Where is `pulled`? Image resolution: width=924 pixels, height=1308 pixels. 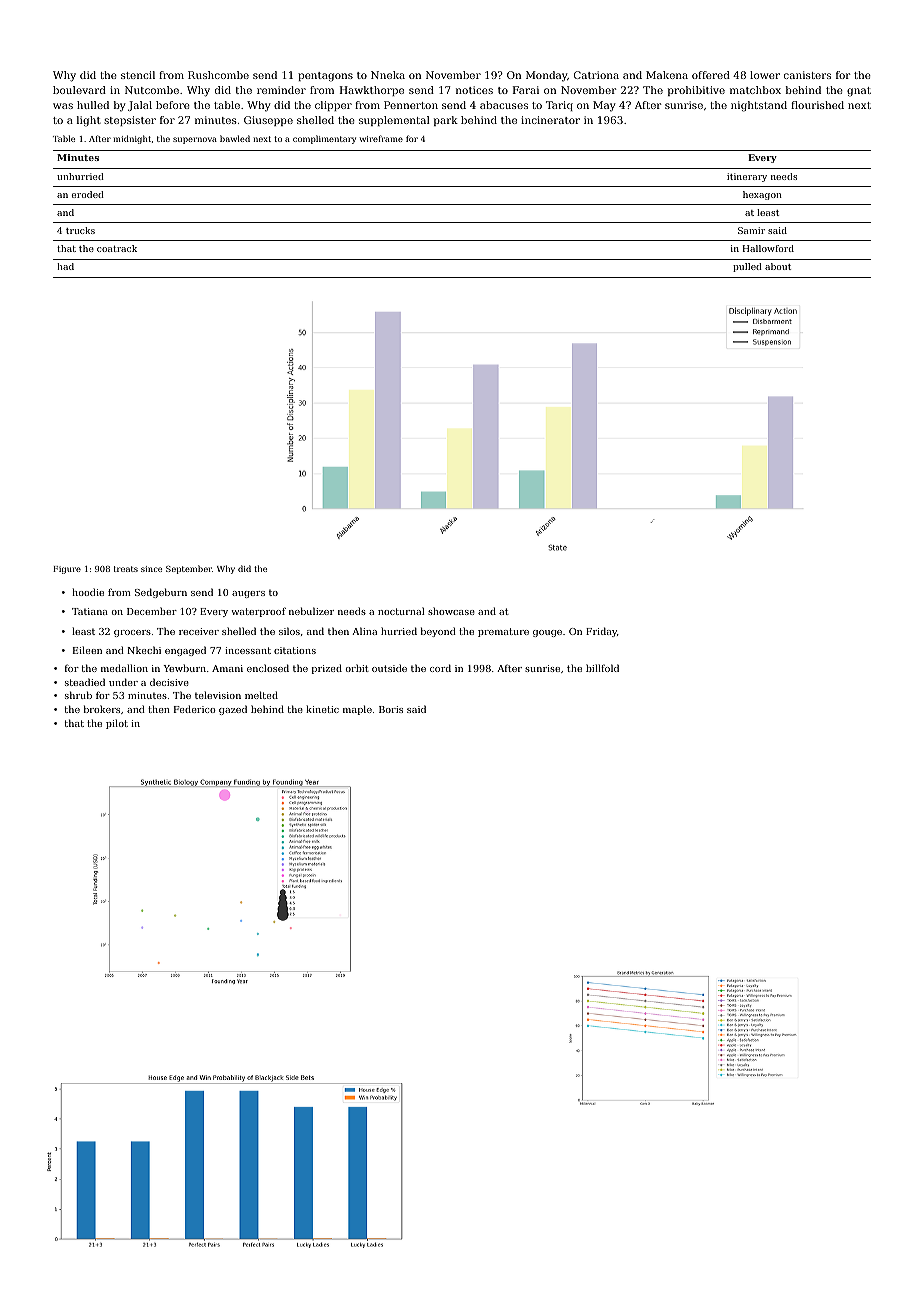 pulled is located at coordinates (747, 267).
